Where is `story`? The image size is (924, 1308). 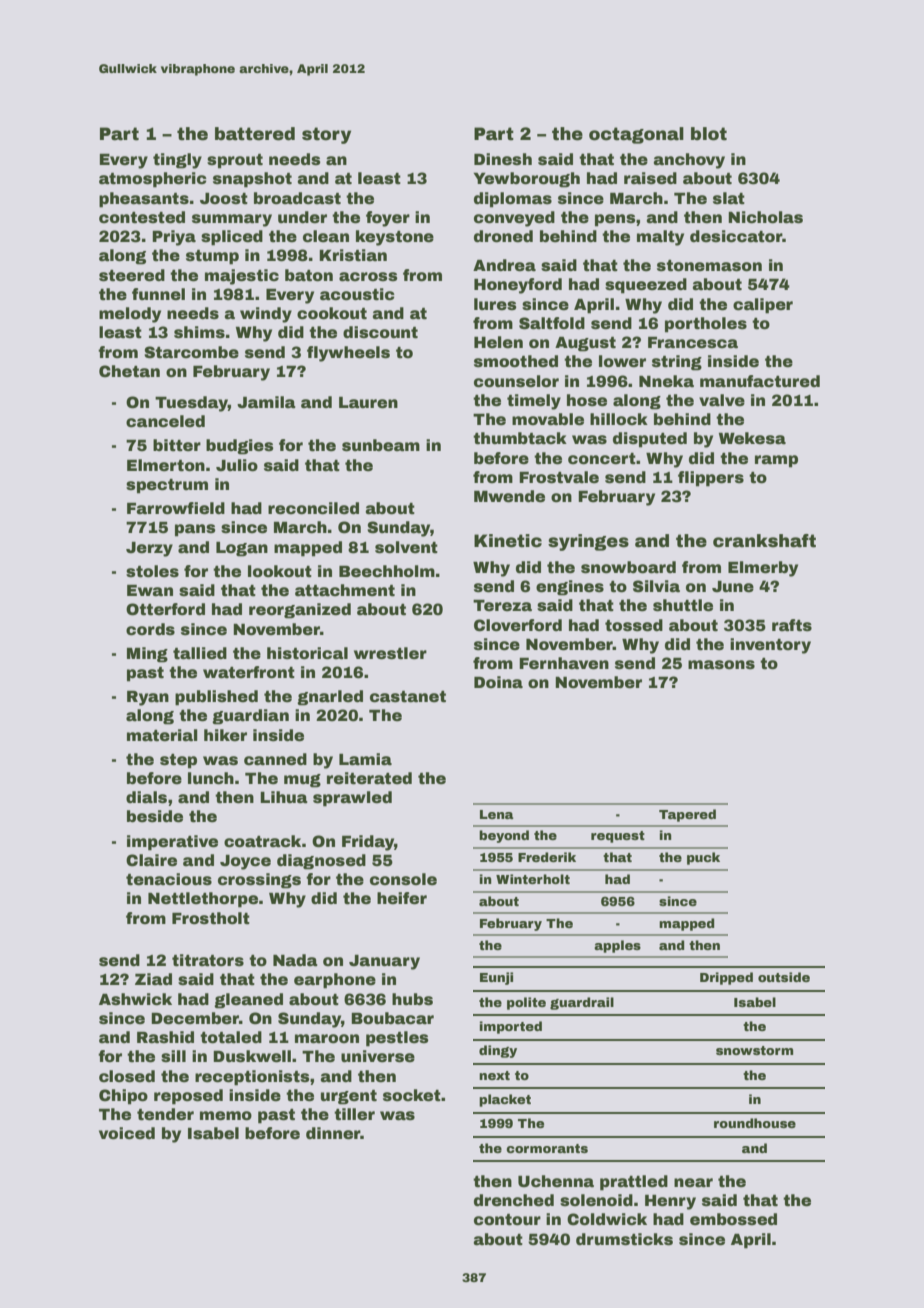 story is located at coordinates (326, 135).
